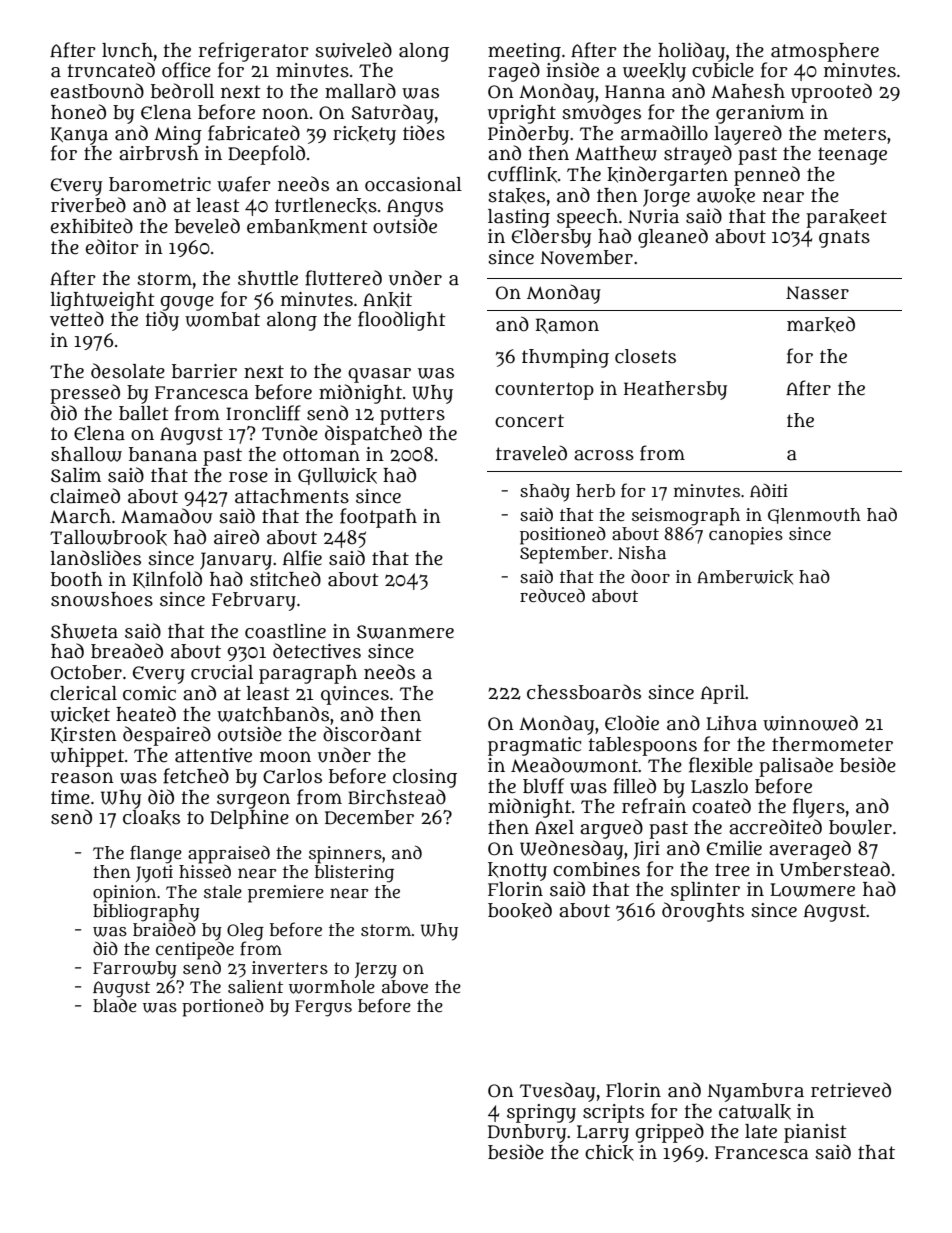 This image has width=952, height=1233. What do you see at coordinates (691, 52) in the image?
I see `holiday` at bounding box center [691, 52].
